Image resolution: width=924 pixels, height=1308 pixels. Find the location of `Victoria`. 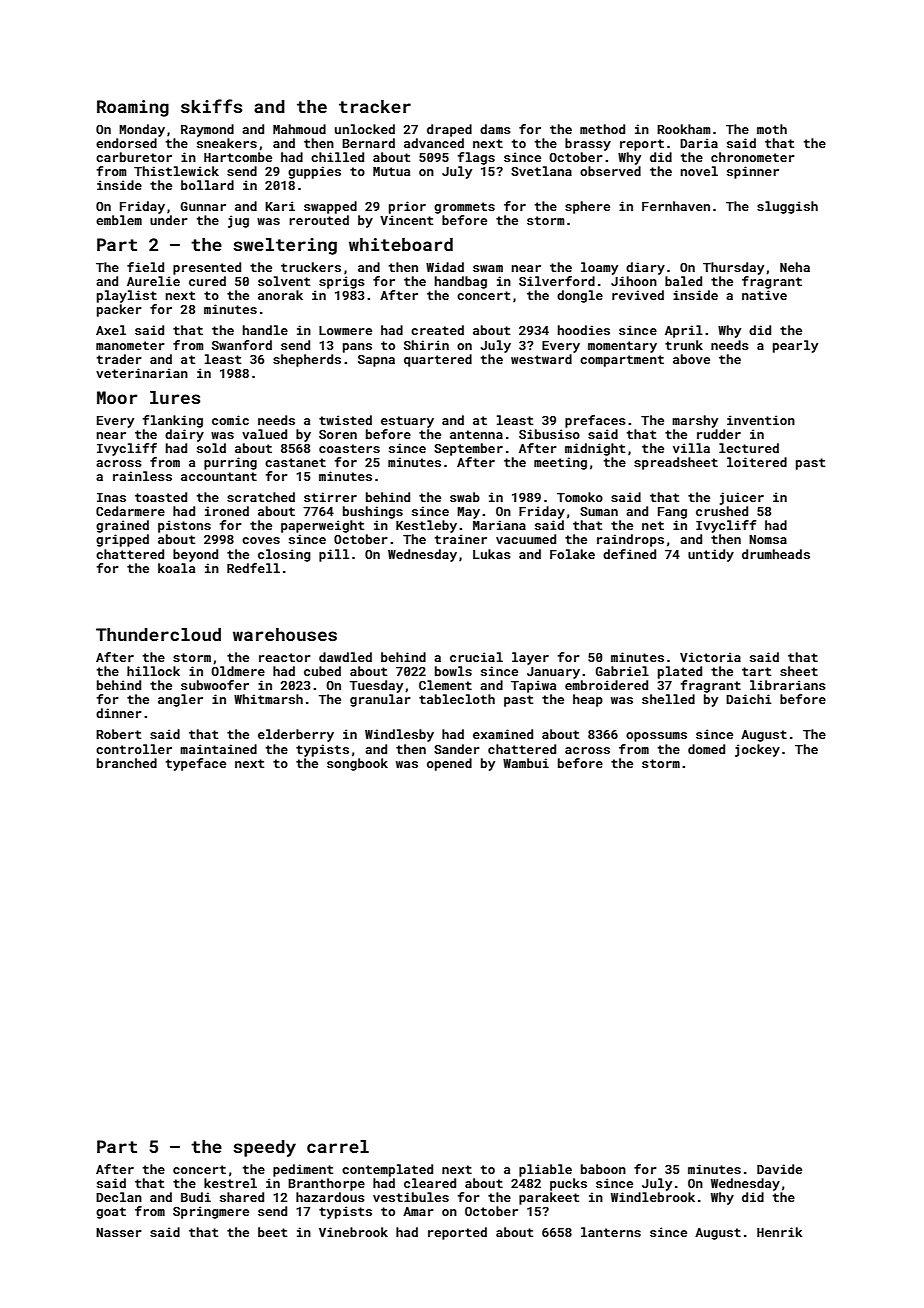

Victoria is located at coordinates (710, 657).
